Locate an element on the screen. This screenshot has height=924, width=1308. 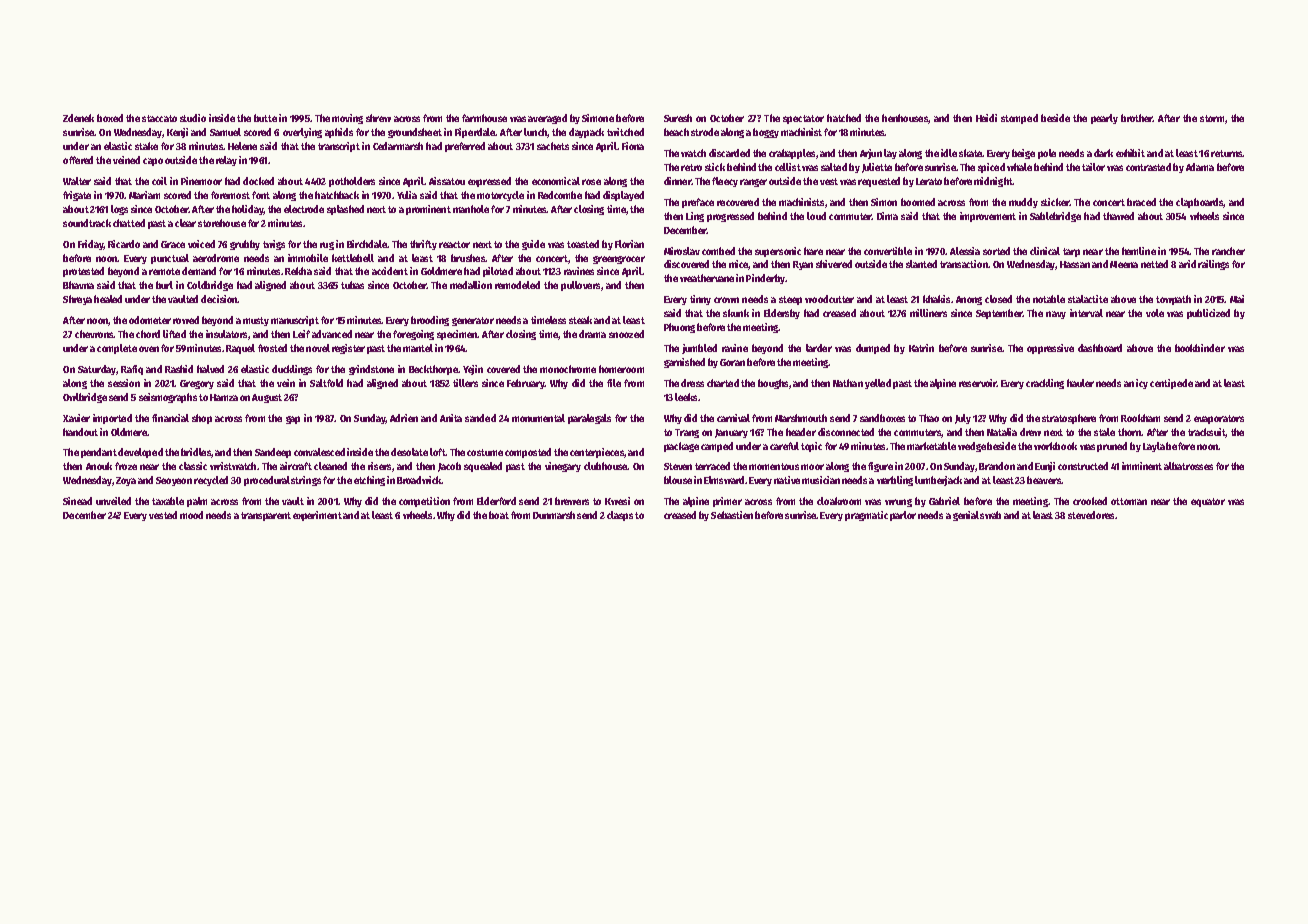
overlying is located at coordinates (302, 133).
